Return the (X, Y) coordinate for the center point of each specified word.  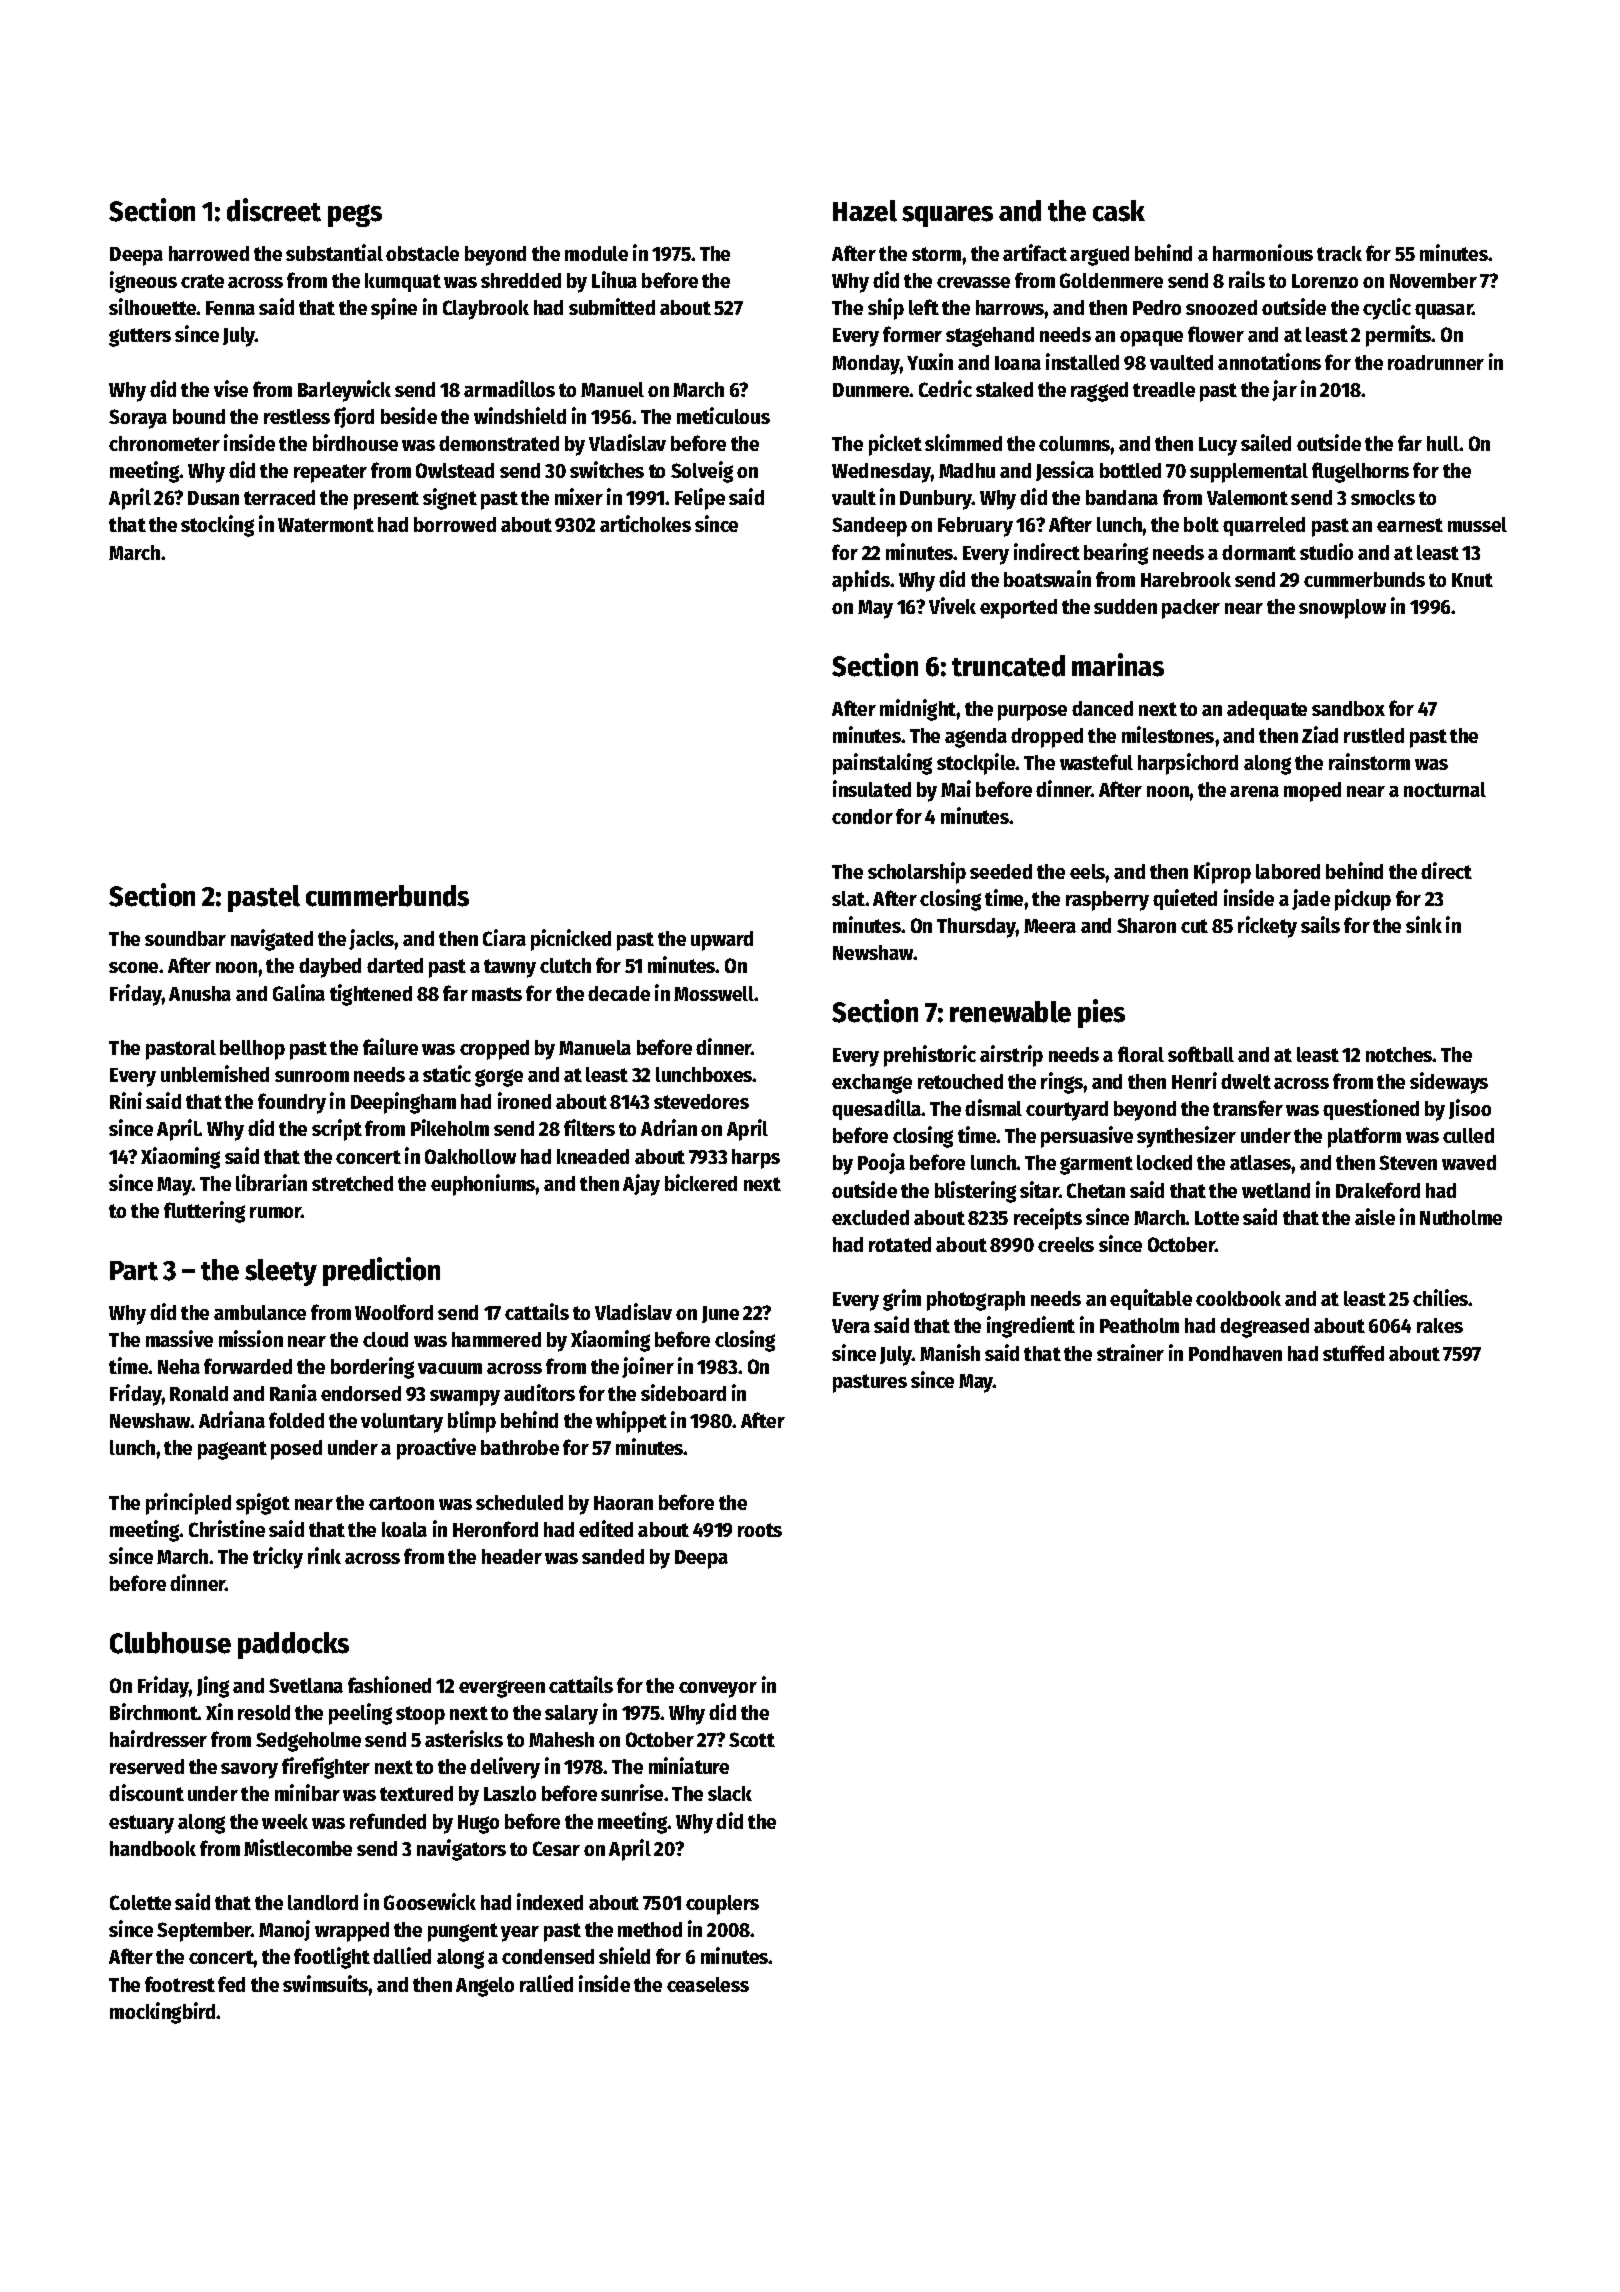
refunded (388, 1821)
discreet (274, 210)
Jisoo (1470, 1109)
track (1339, 253)
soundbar (185, 938)
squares (947, 216)
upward (722, 941)
